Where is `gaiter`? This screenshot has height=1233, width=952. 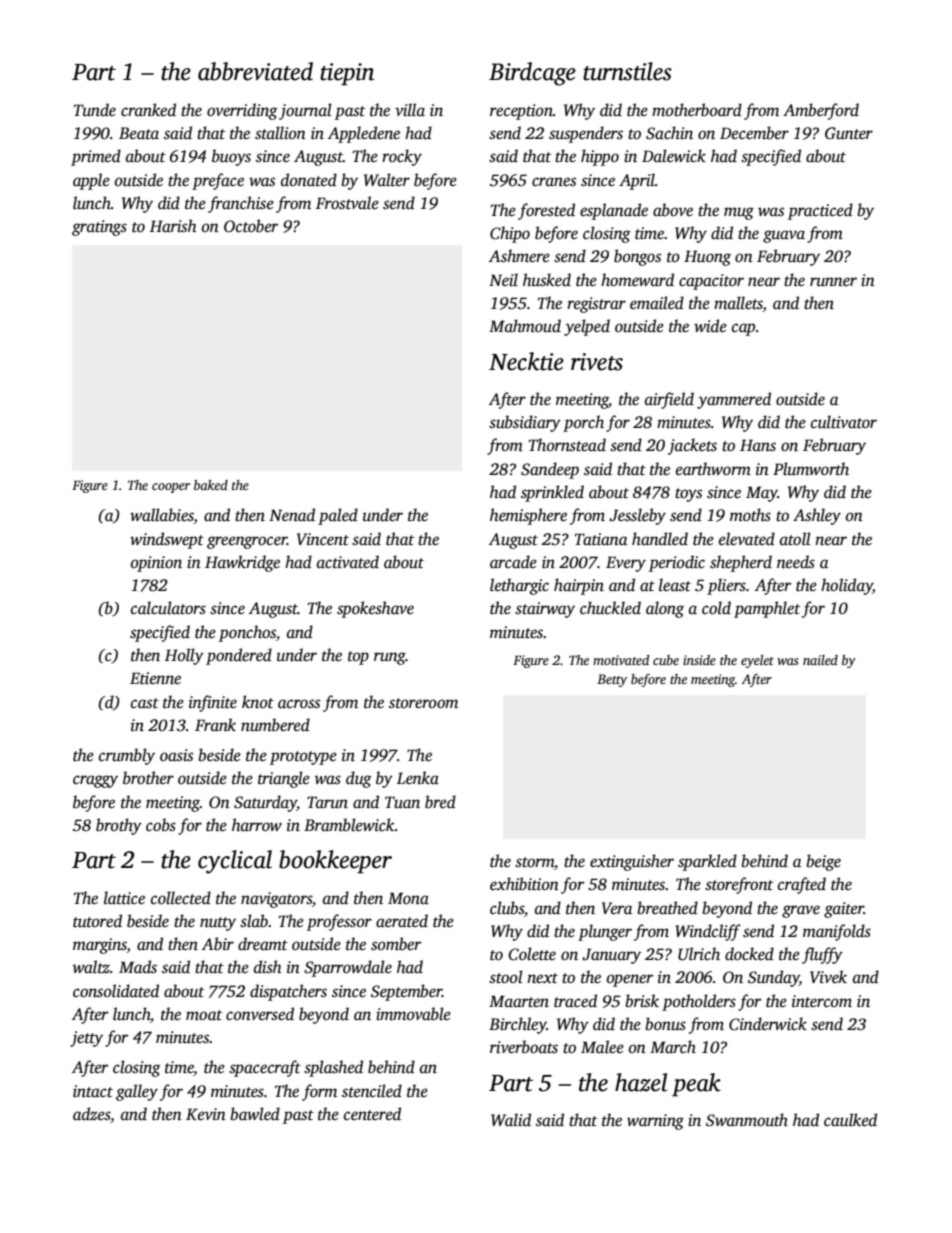 gaiter is located at coordinates (844, 910).
